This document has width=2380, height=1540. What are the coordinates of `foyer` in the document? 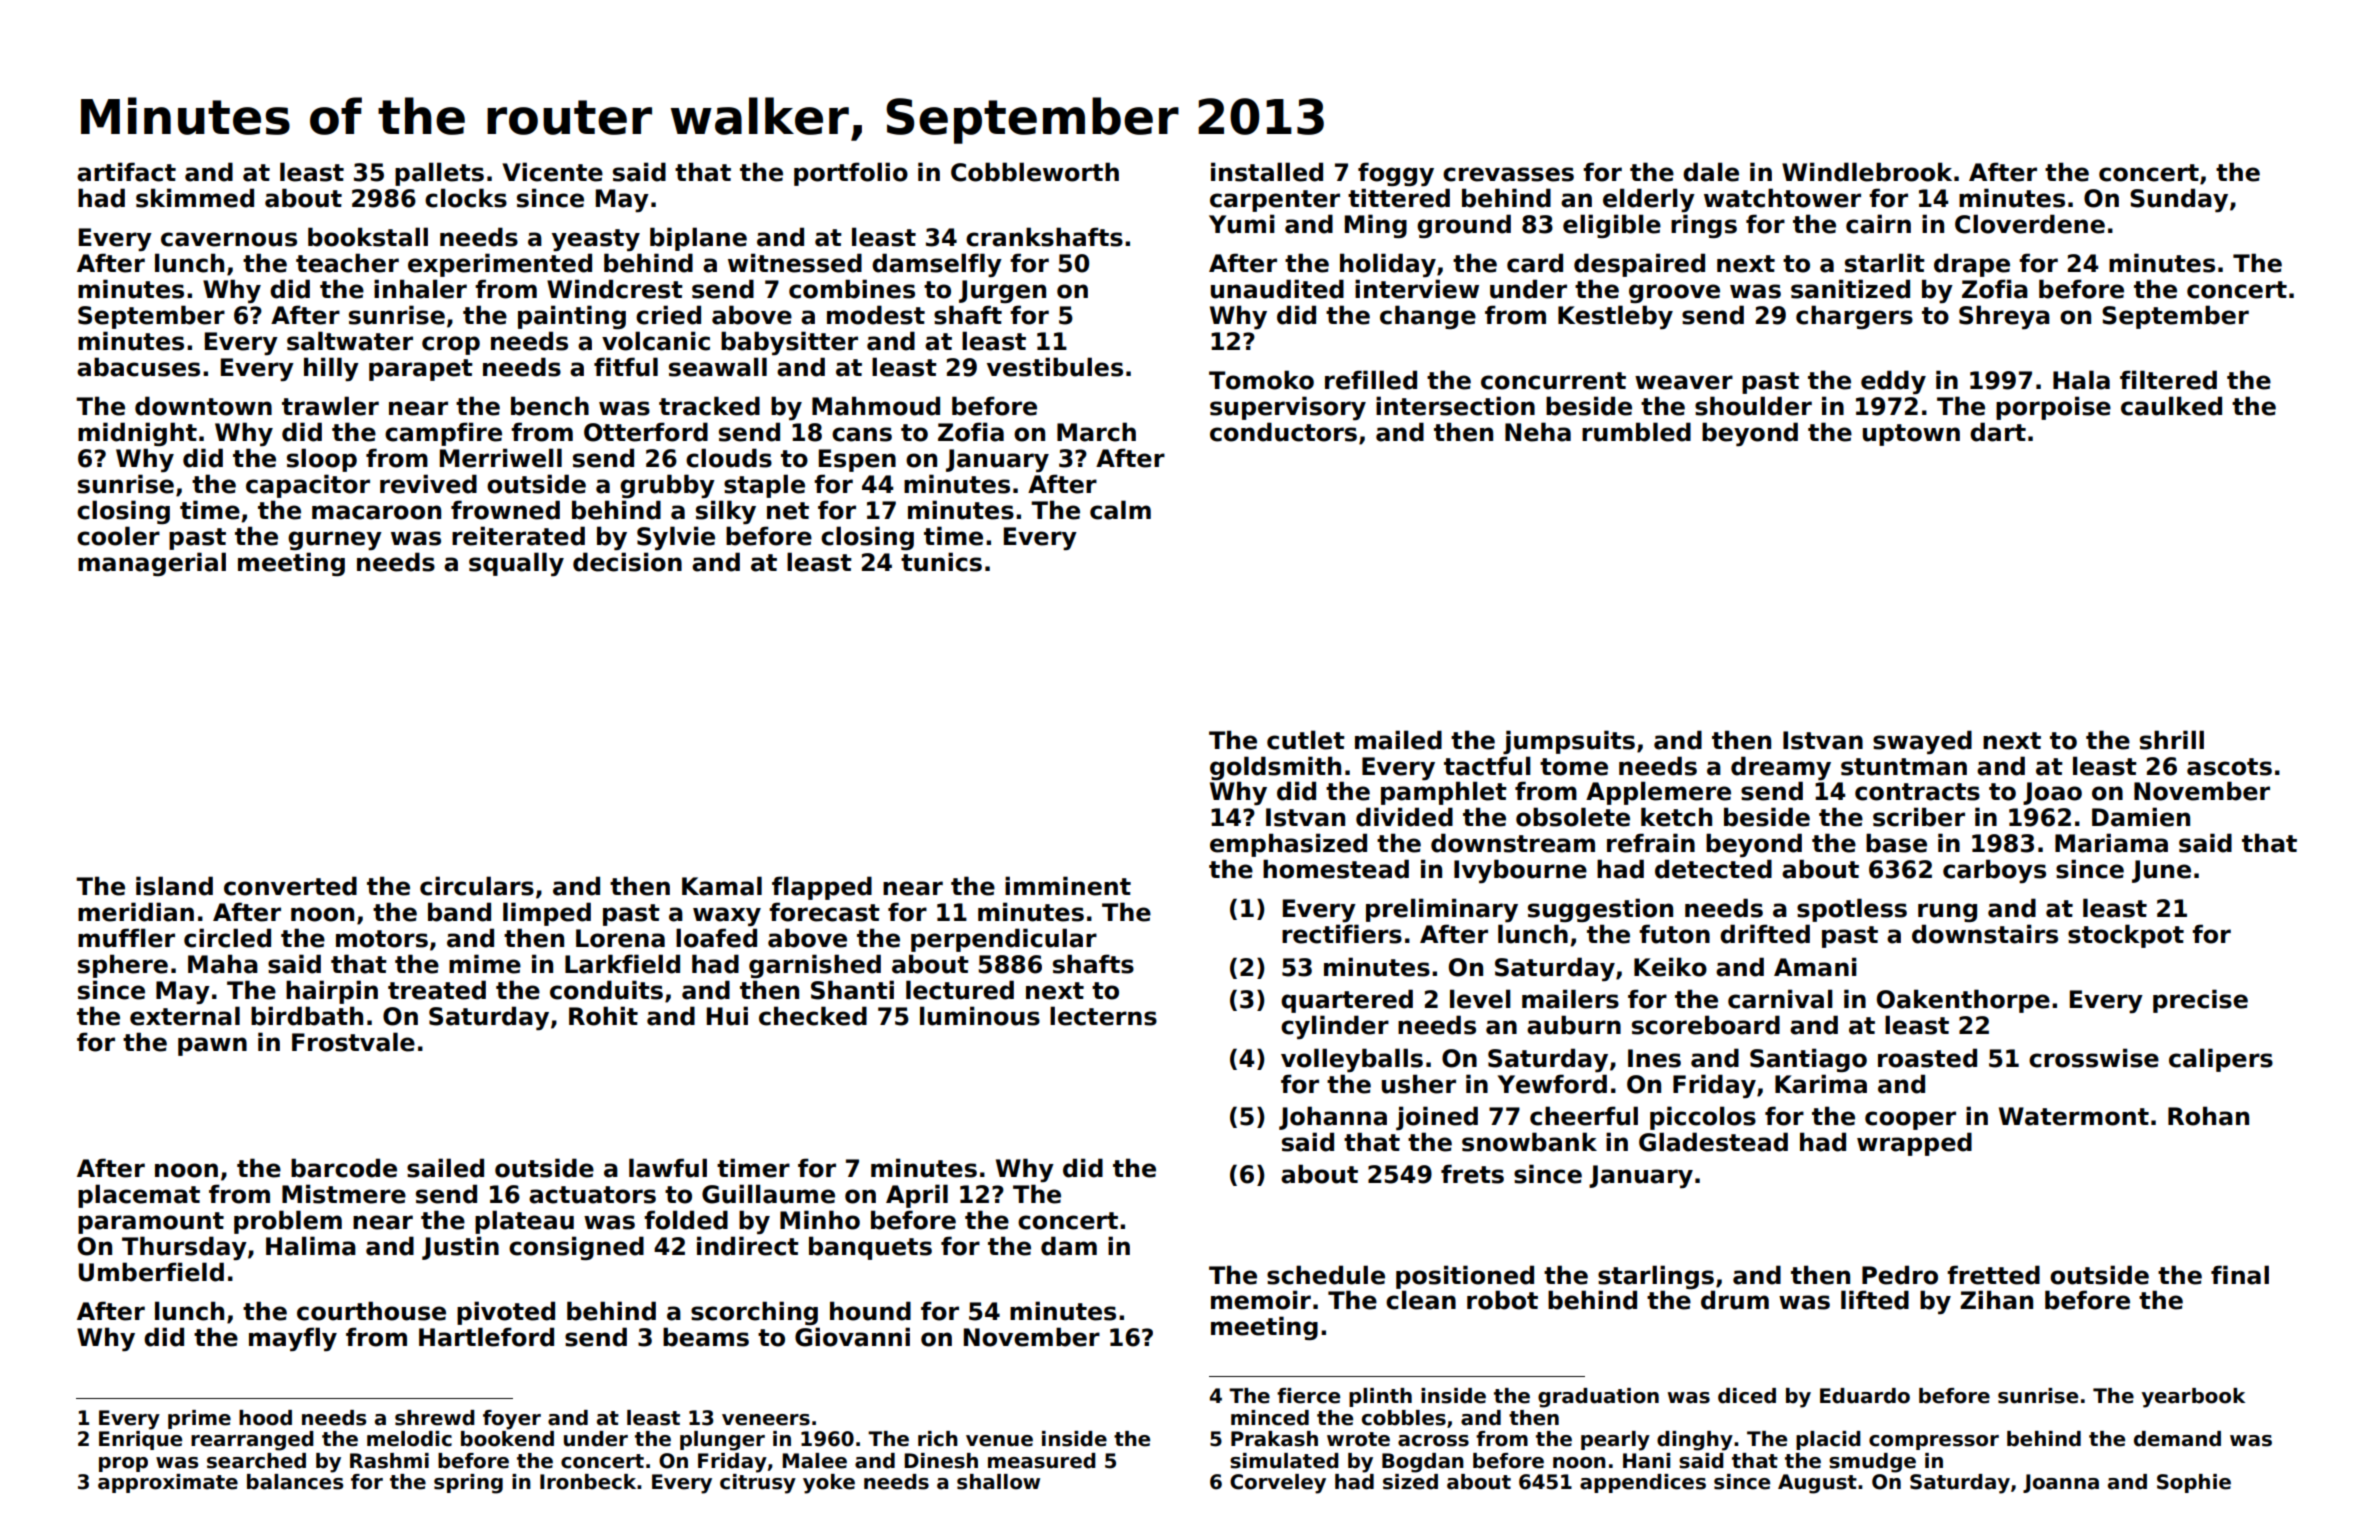 It's located at (512, 1420).
